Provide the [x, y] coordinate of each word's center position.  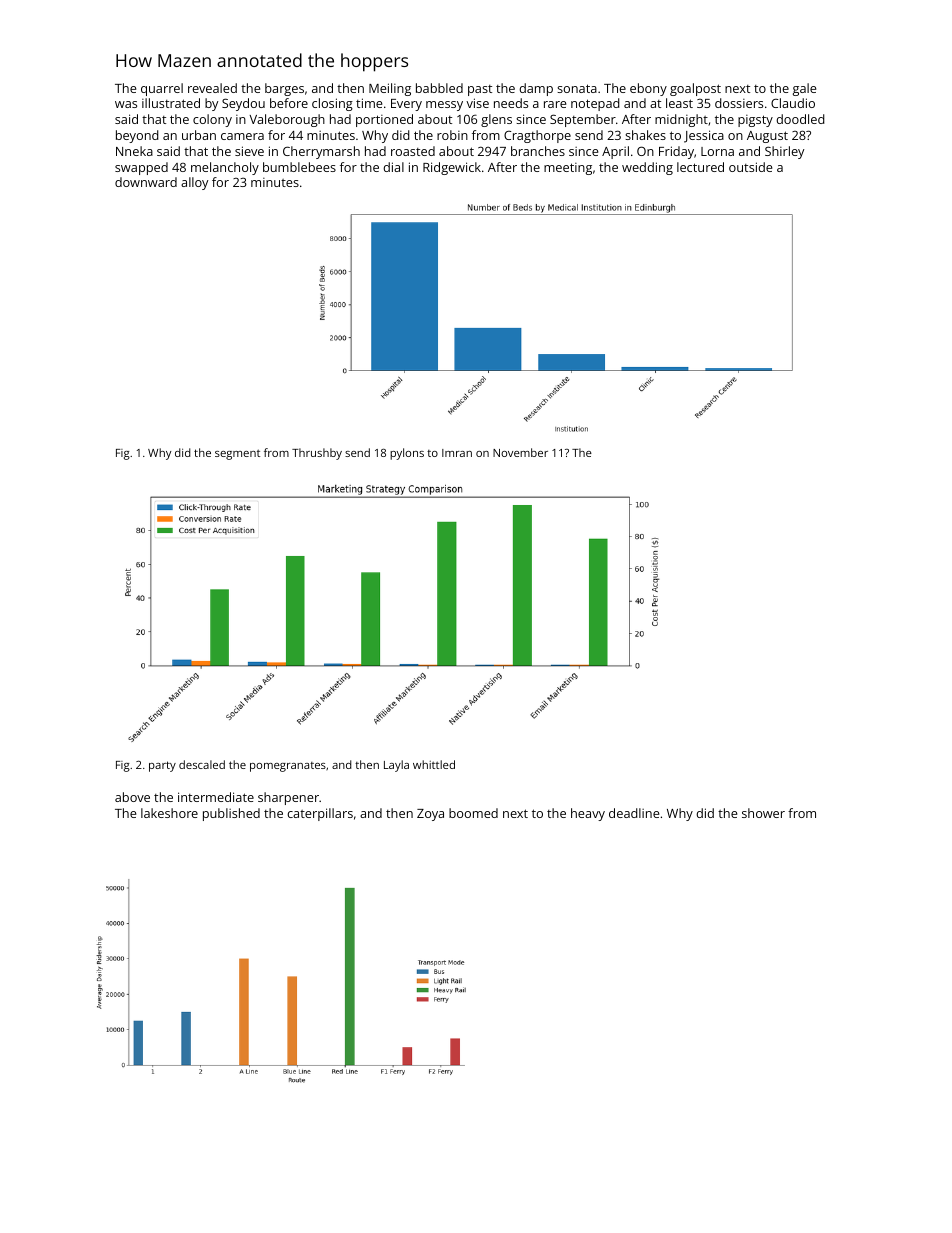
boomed [473, 813]
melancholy [225, 168]
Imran [457, 453]
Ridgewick [452, 168]
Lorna [717, 151]
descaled [202, 764]
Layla [396, 766]
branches [538, 151]
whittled [434, 764]
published [231, 814]
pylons [407, 454]
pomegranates [288, 767]
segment [237, 454]
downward [146, 182]
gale [804, 89]
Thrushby [317, 454]
